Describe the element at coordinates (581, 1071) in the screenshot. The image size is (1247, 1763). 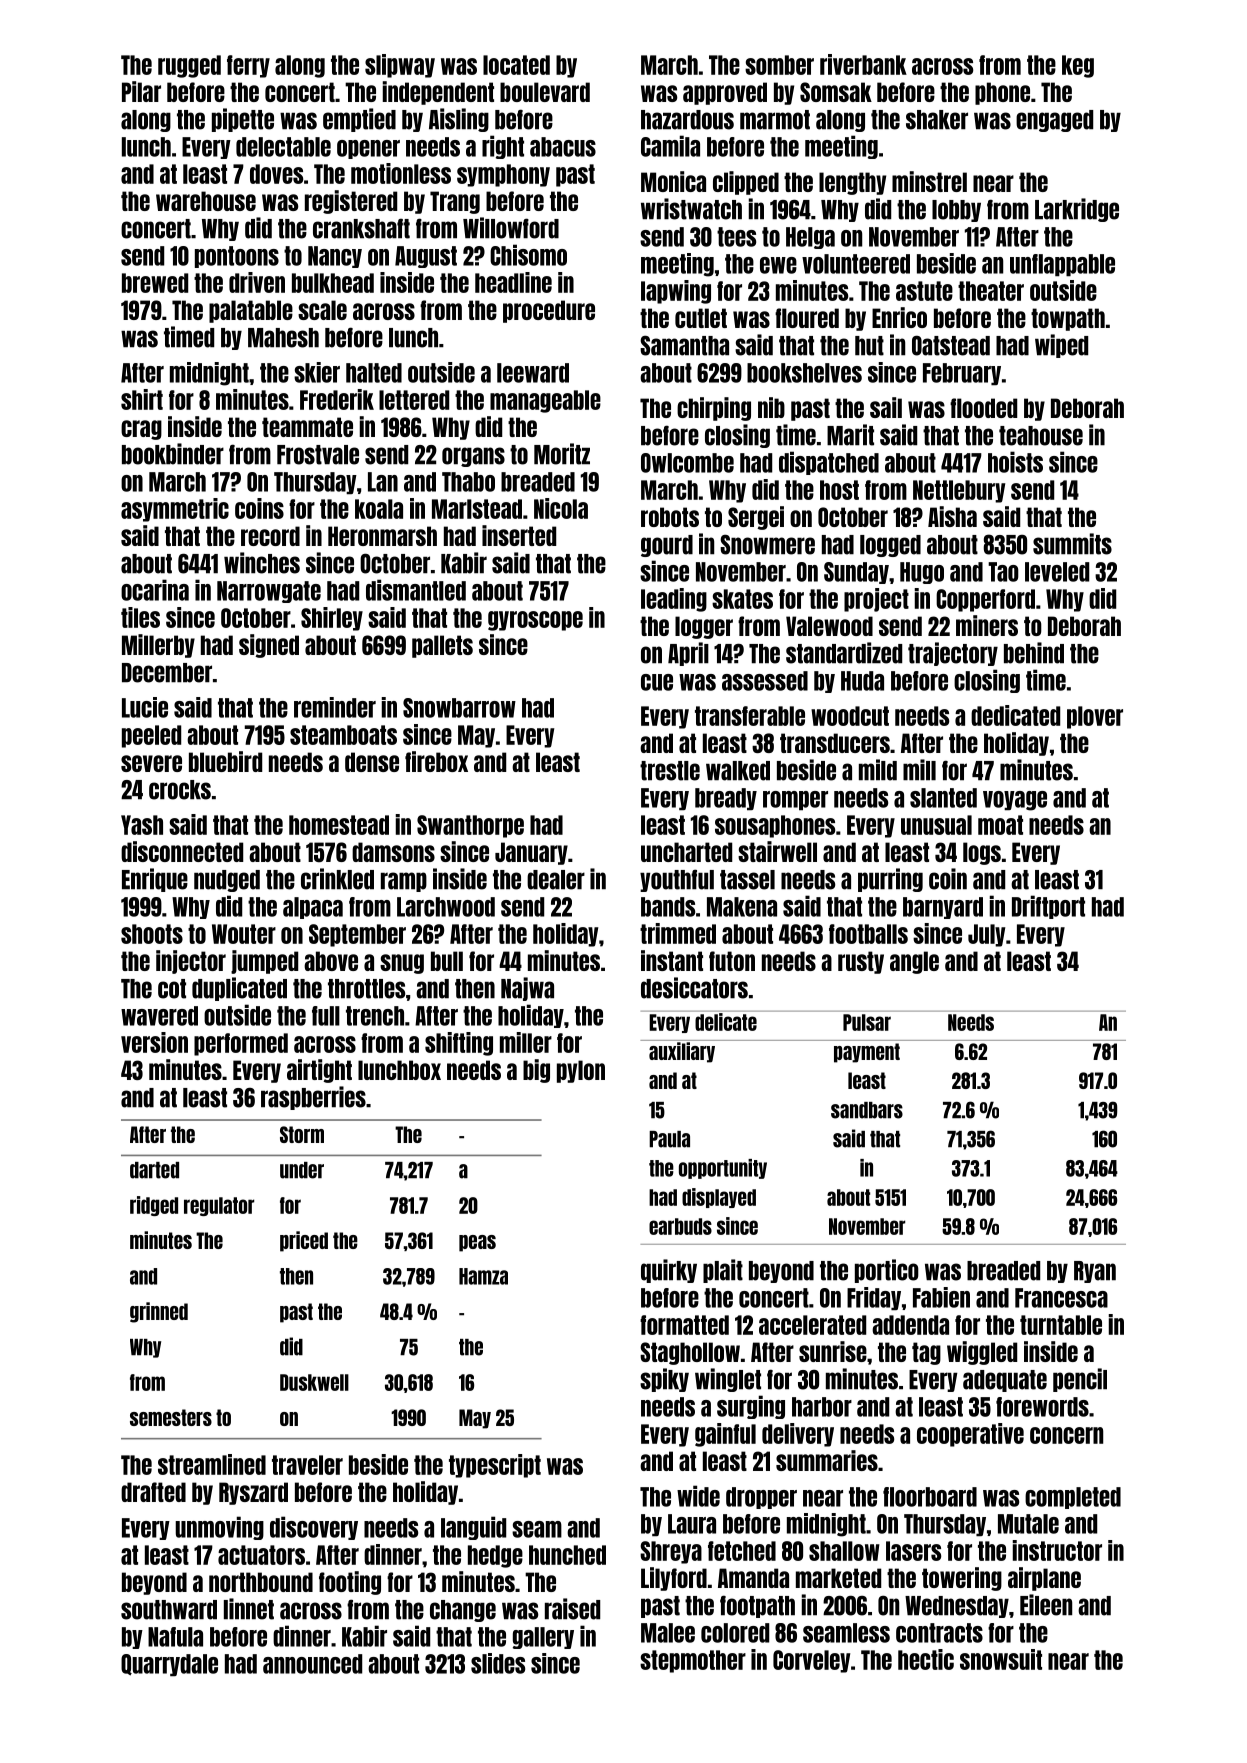
I see `pylon` at that location.
